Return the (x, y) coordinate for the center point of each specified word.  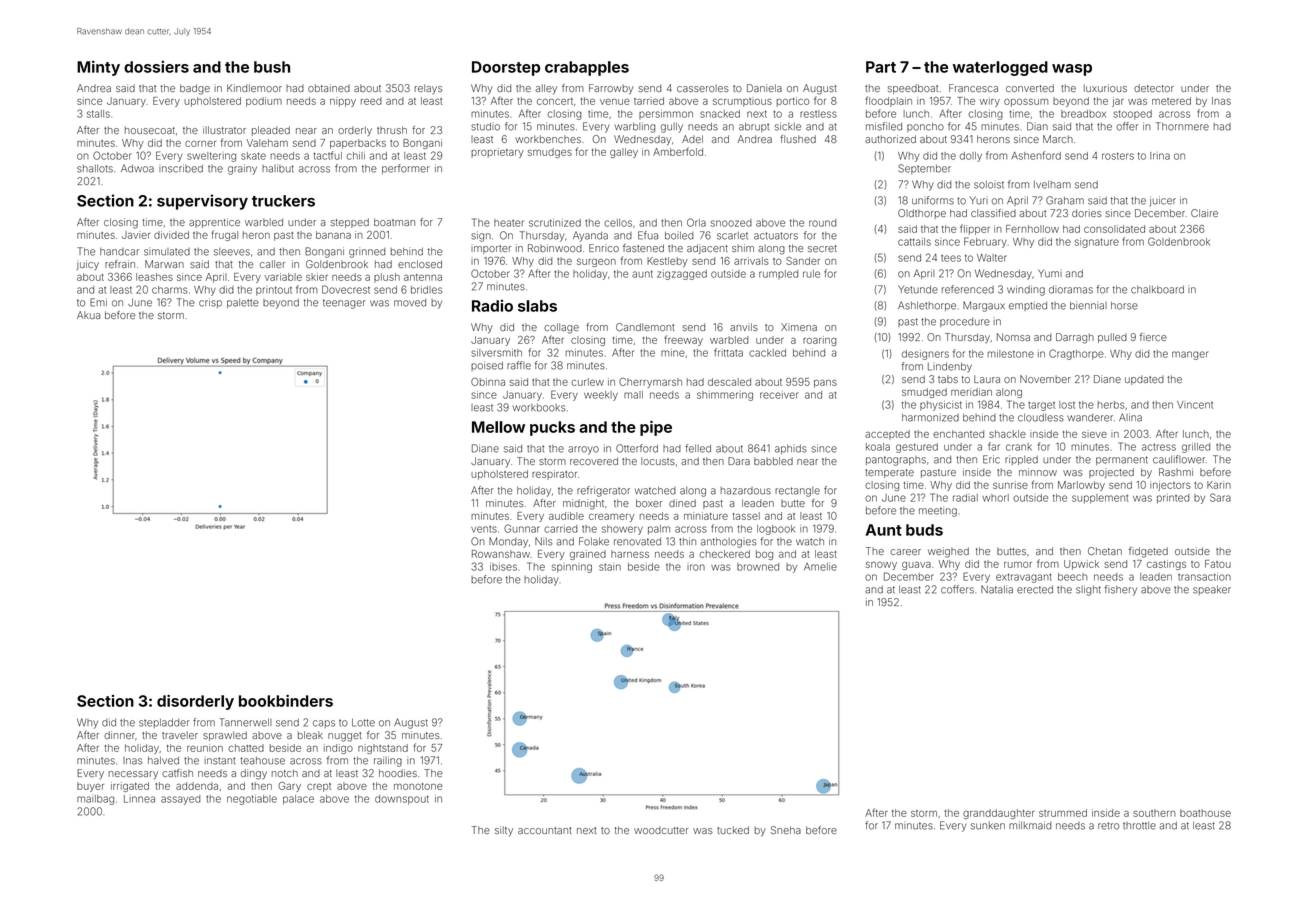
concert (555, 101)
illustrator (224, 130)
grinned (367, 252)
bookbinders (286, 701)
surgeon (596, 263)
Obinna (488, 382)
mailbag (95, 800)
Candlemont (645, 327)
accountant (545, 830)
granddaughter (999, 814)
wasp (1072, 70)
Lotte (363, 722)
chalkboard (1157, 289)
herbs (1111, 405)
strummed (1063, 813)
